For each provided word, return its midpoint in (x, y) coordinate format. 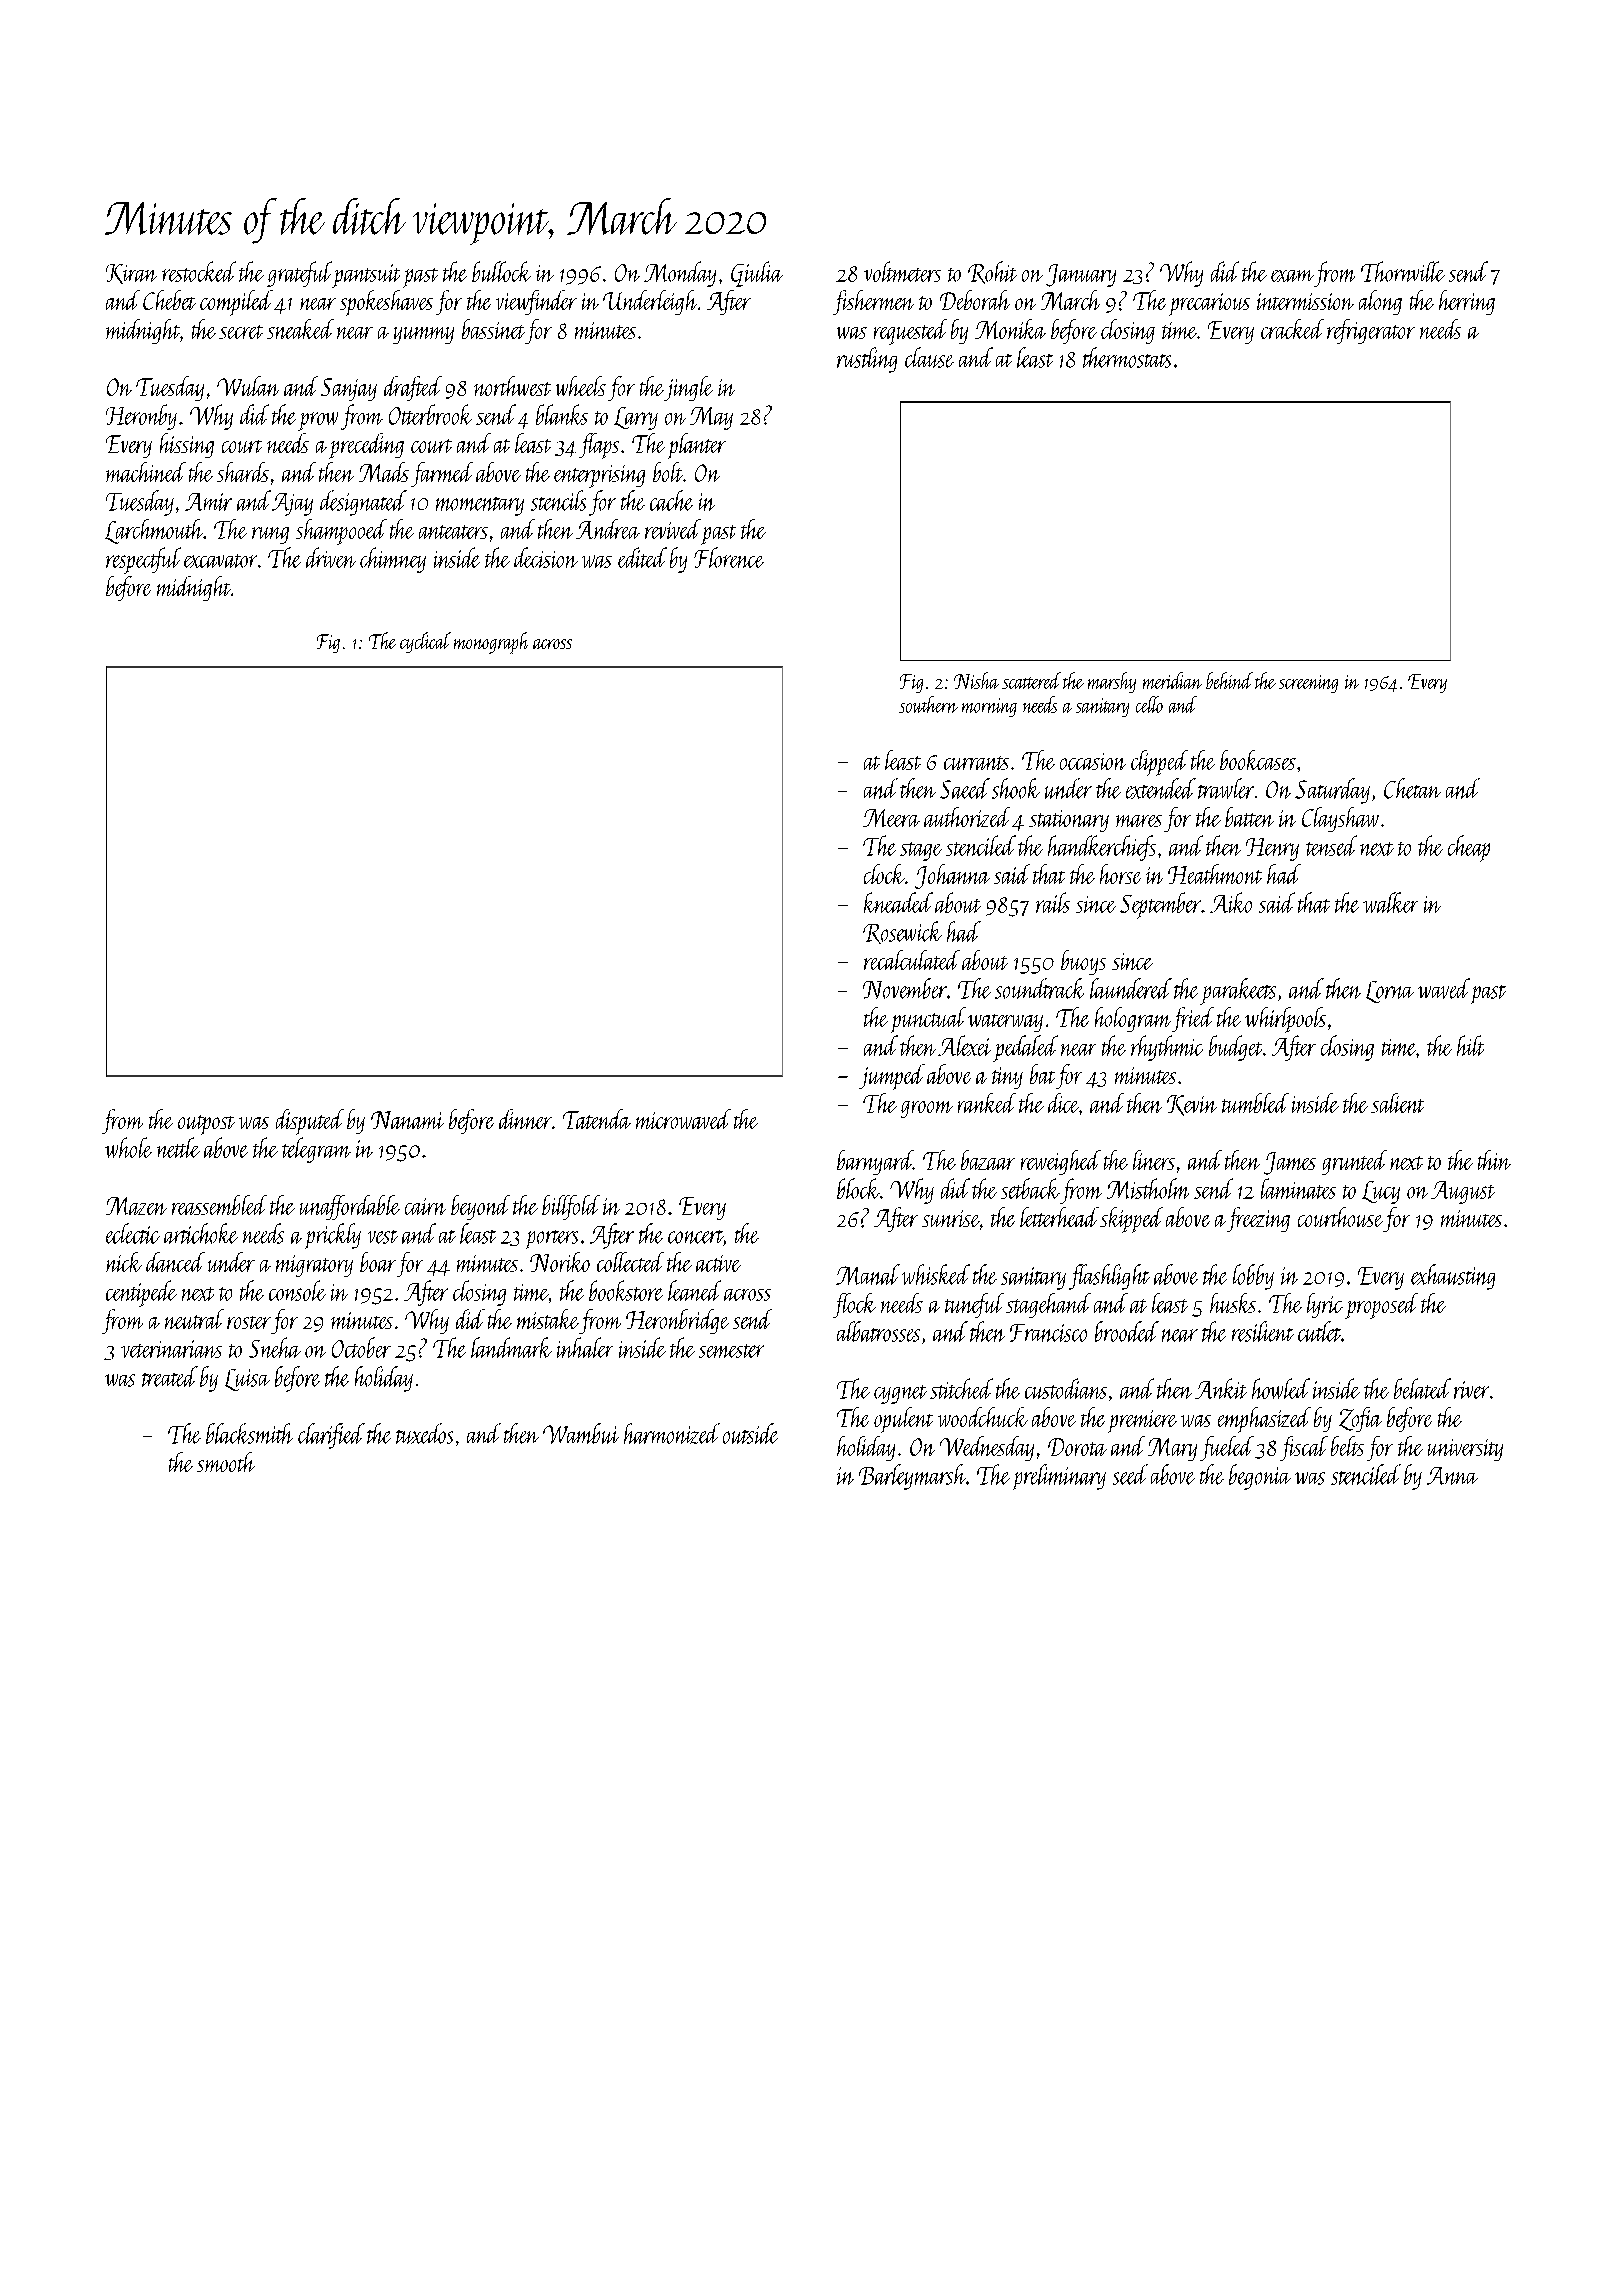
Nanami (407, 1120)
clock (884, 874)
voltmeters (902, 271)
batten (1249, 817)
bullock (501, 271)
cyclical (425, 642)
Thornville (1403, 271)
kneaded (898, 902)
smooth (226, 1462)
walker (1390, 902)
